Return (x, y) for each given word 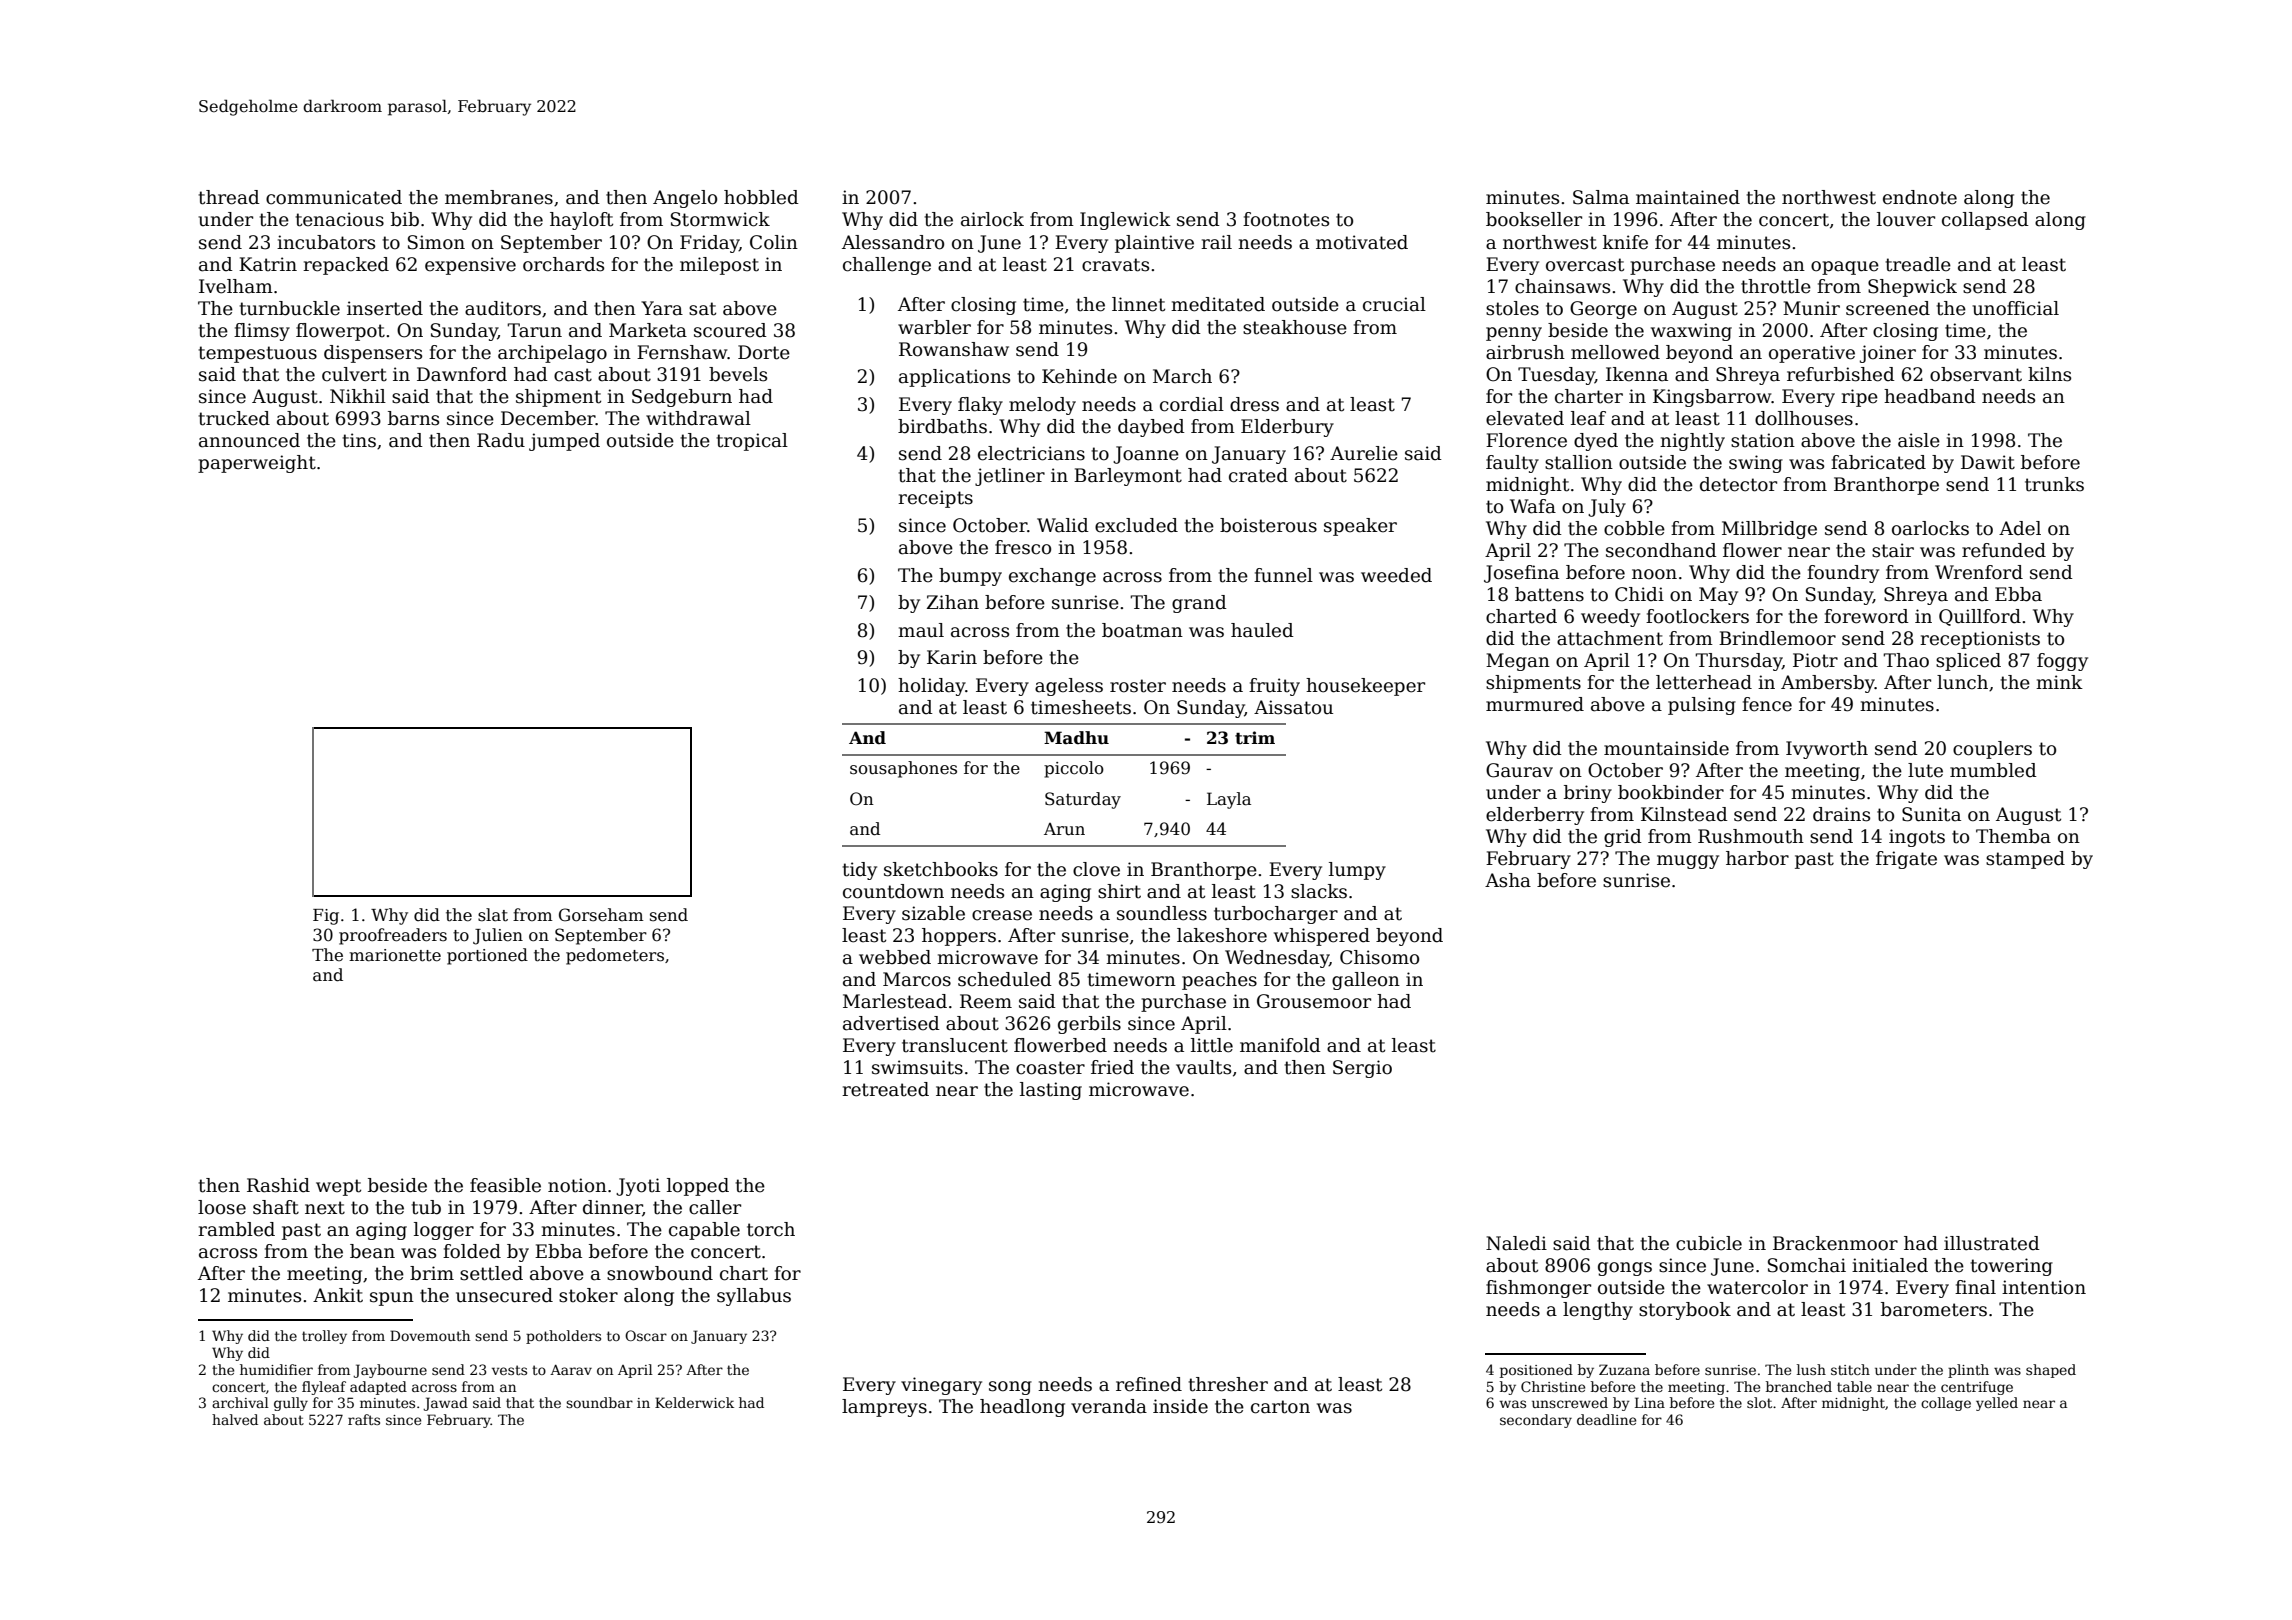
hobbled (761, 197)
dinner (613, 1208)
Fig (326, 917)
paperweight (257, 464)
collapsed (1985, 221)
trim (1255, 738)
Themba (2013, 836)
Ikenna (1637, 374)
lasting (1051, 1091)
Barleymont (1128, 477)
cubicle (1709, 1243)
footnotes (1286, 219)
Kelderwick (694, 1402)
